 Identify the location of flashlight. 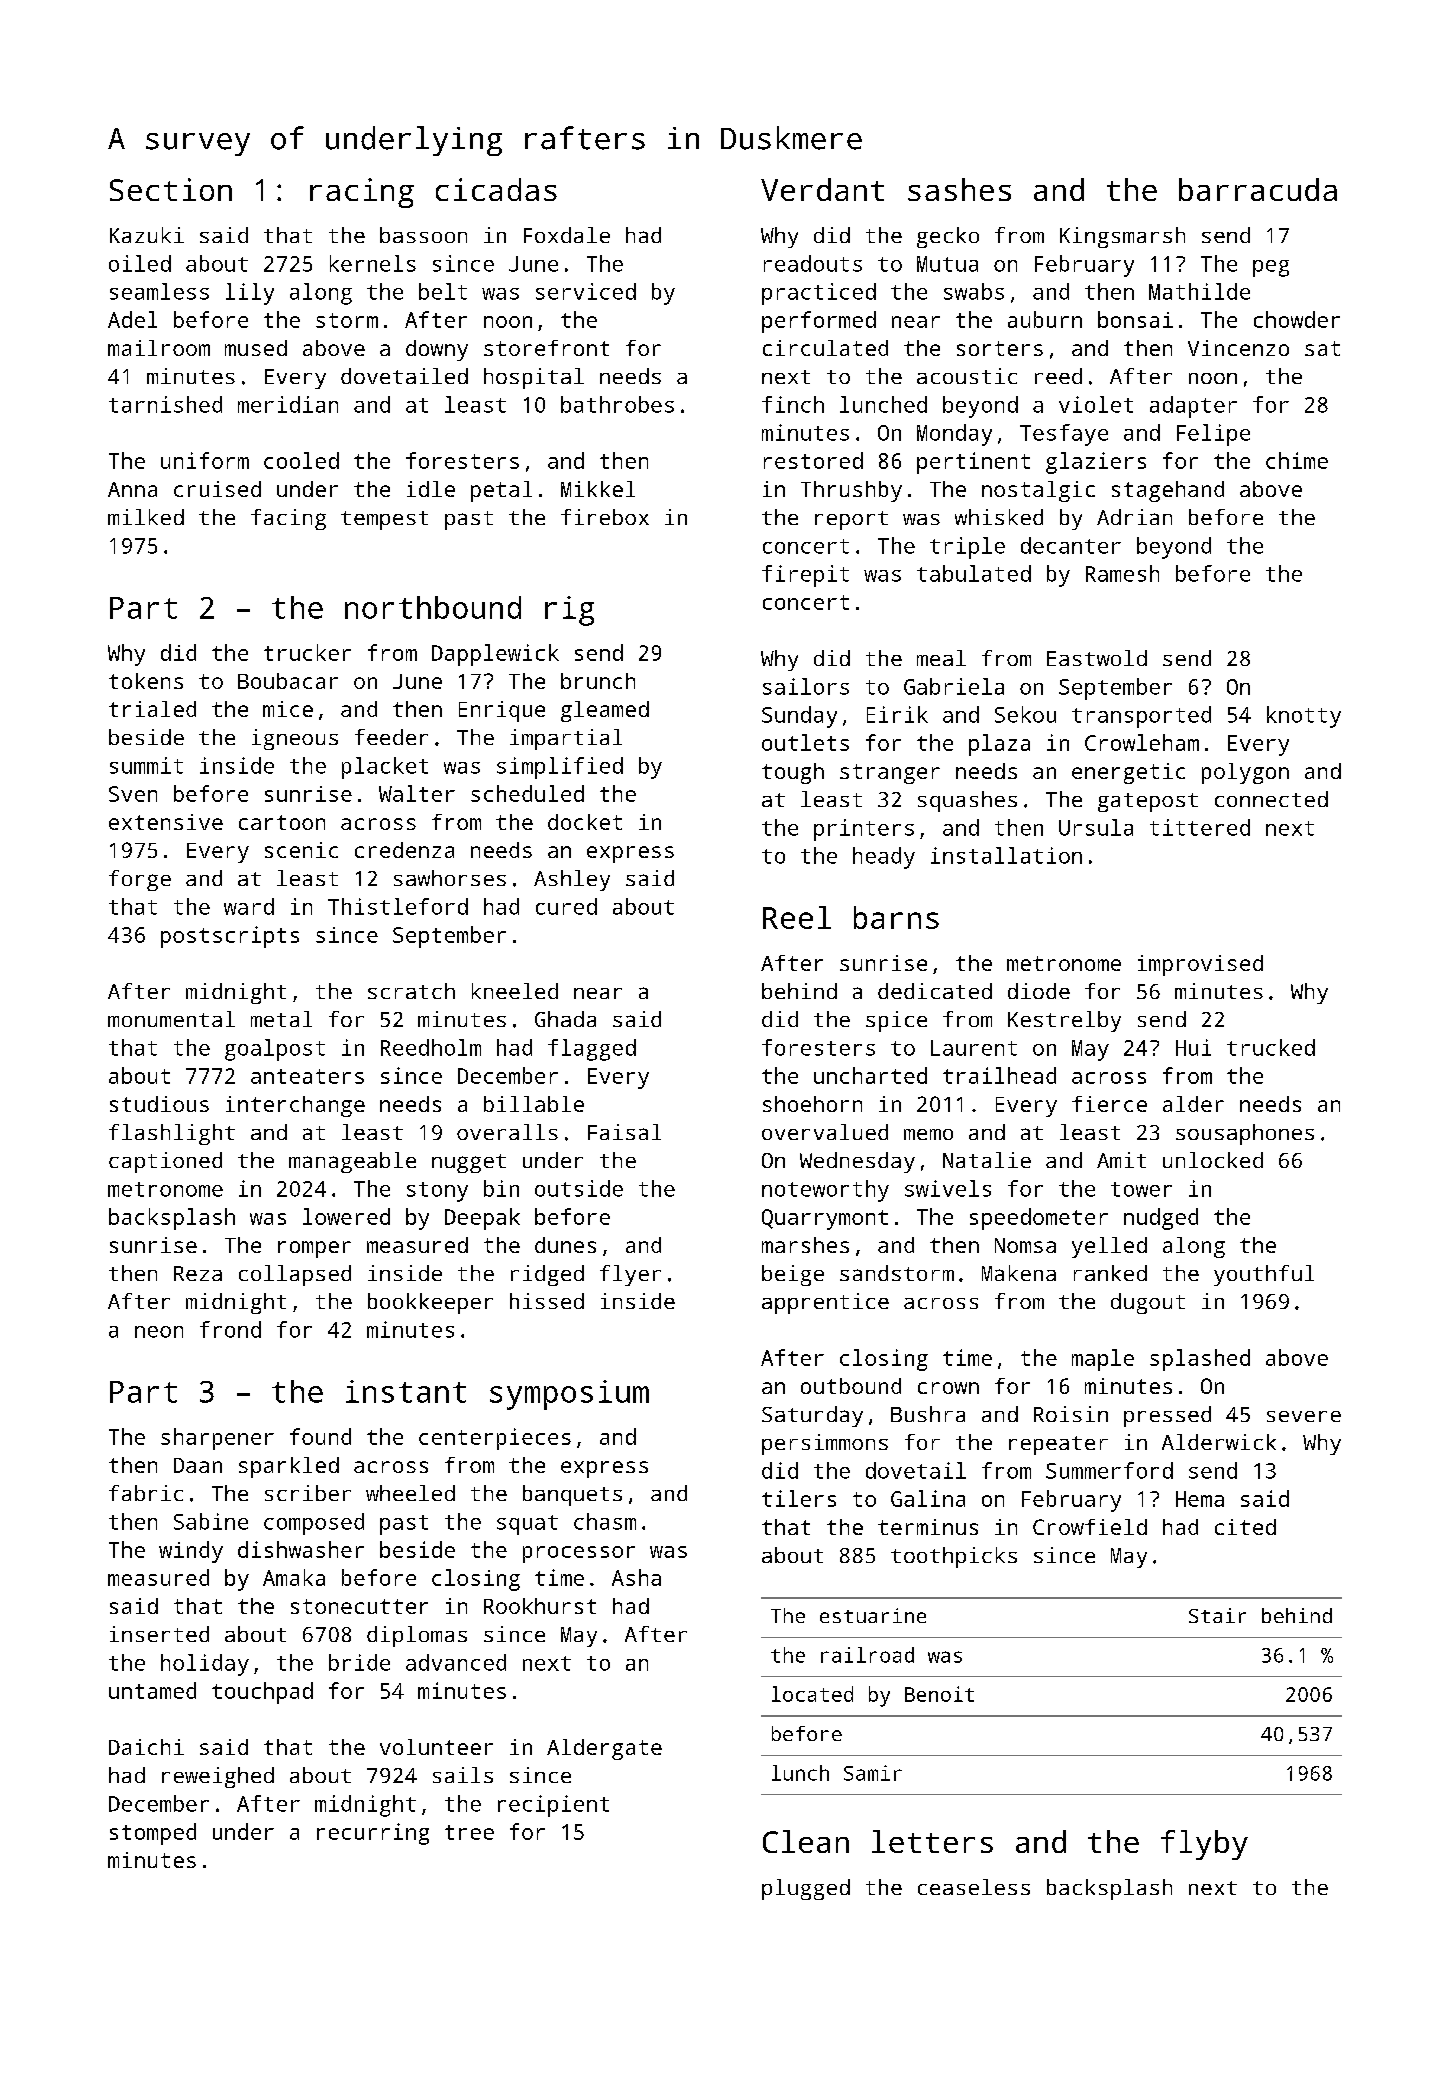
(172, 1134).
